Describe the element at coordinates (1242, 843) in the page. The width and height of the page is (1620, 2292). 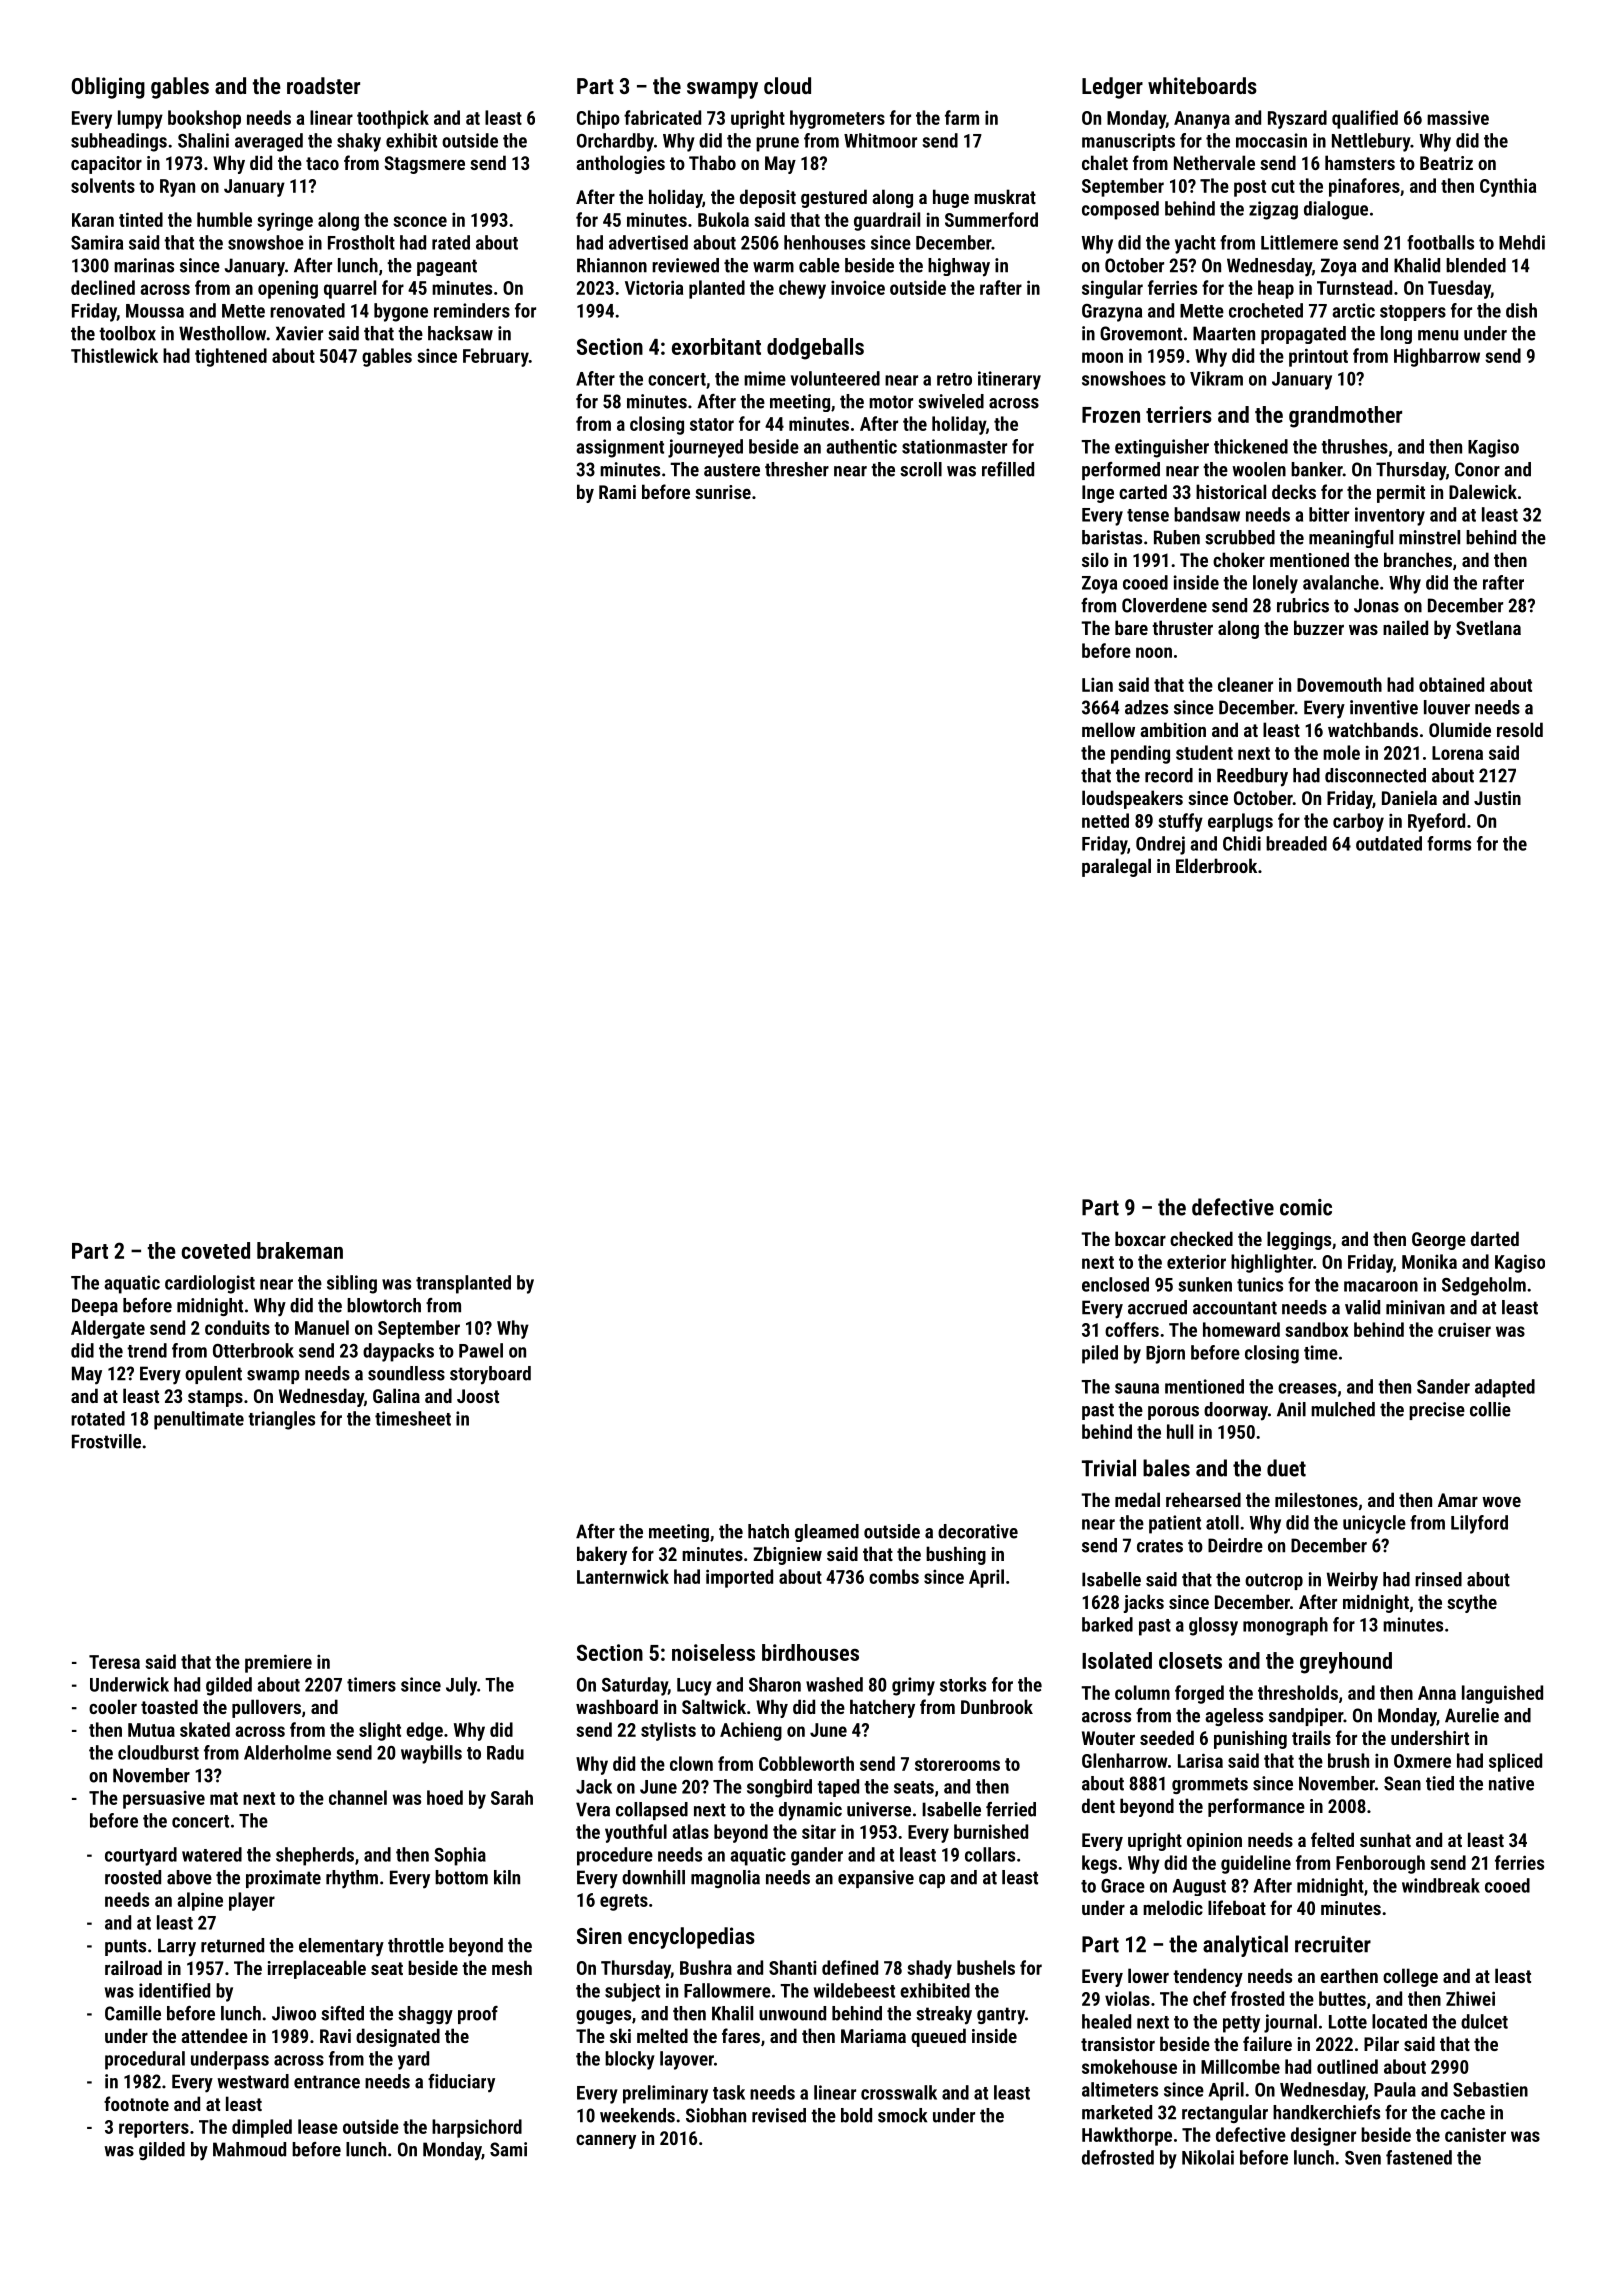
I see `Chidi` at that location.
